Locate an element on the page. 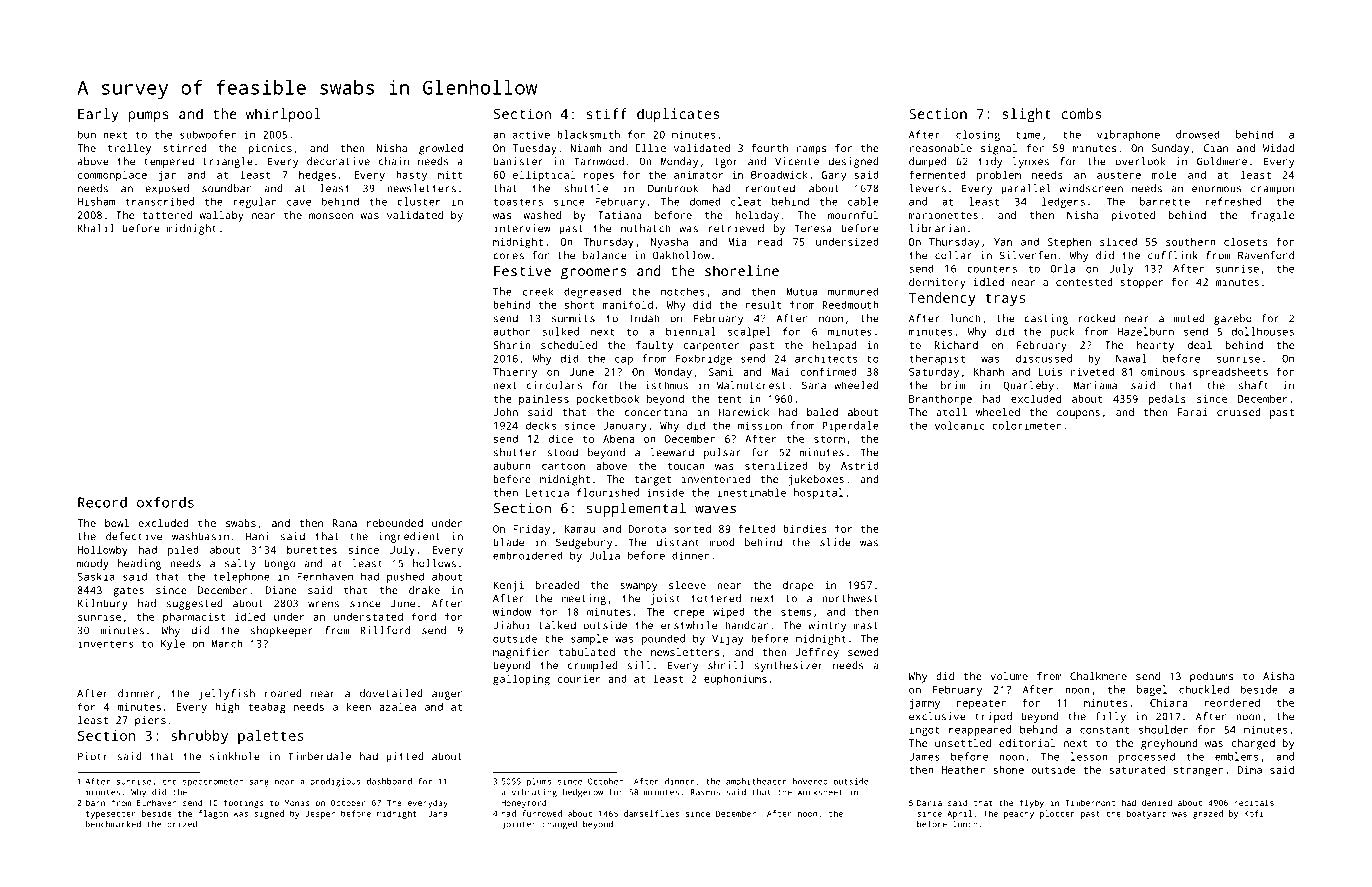  pulsar is located at coordinates (722, 453).
